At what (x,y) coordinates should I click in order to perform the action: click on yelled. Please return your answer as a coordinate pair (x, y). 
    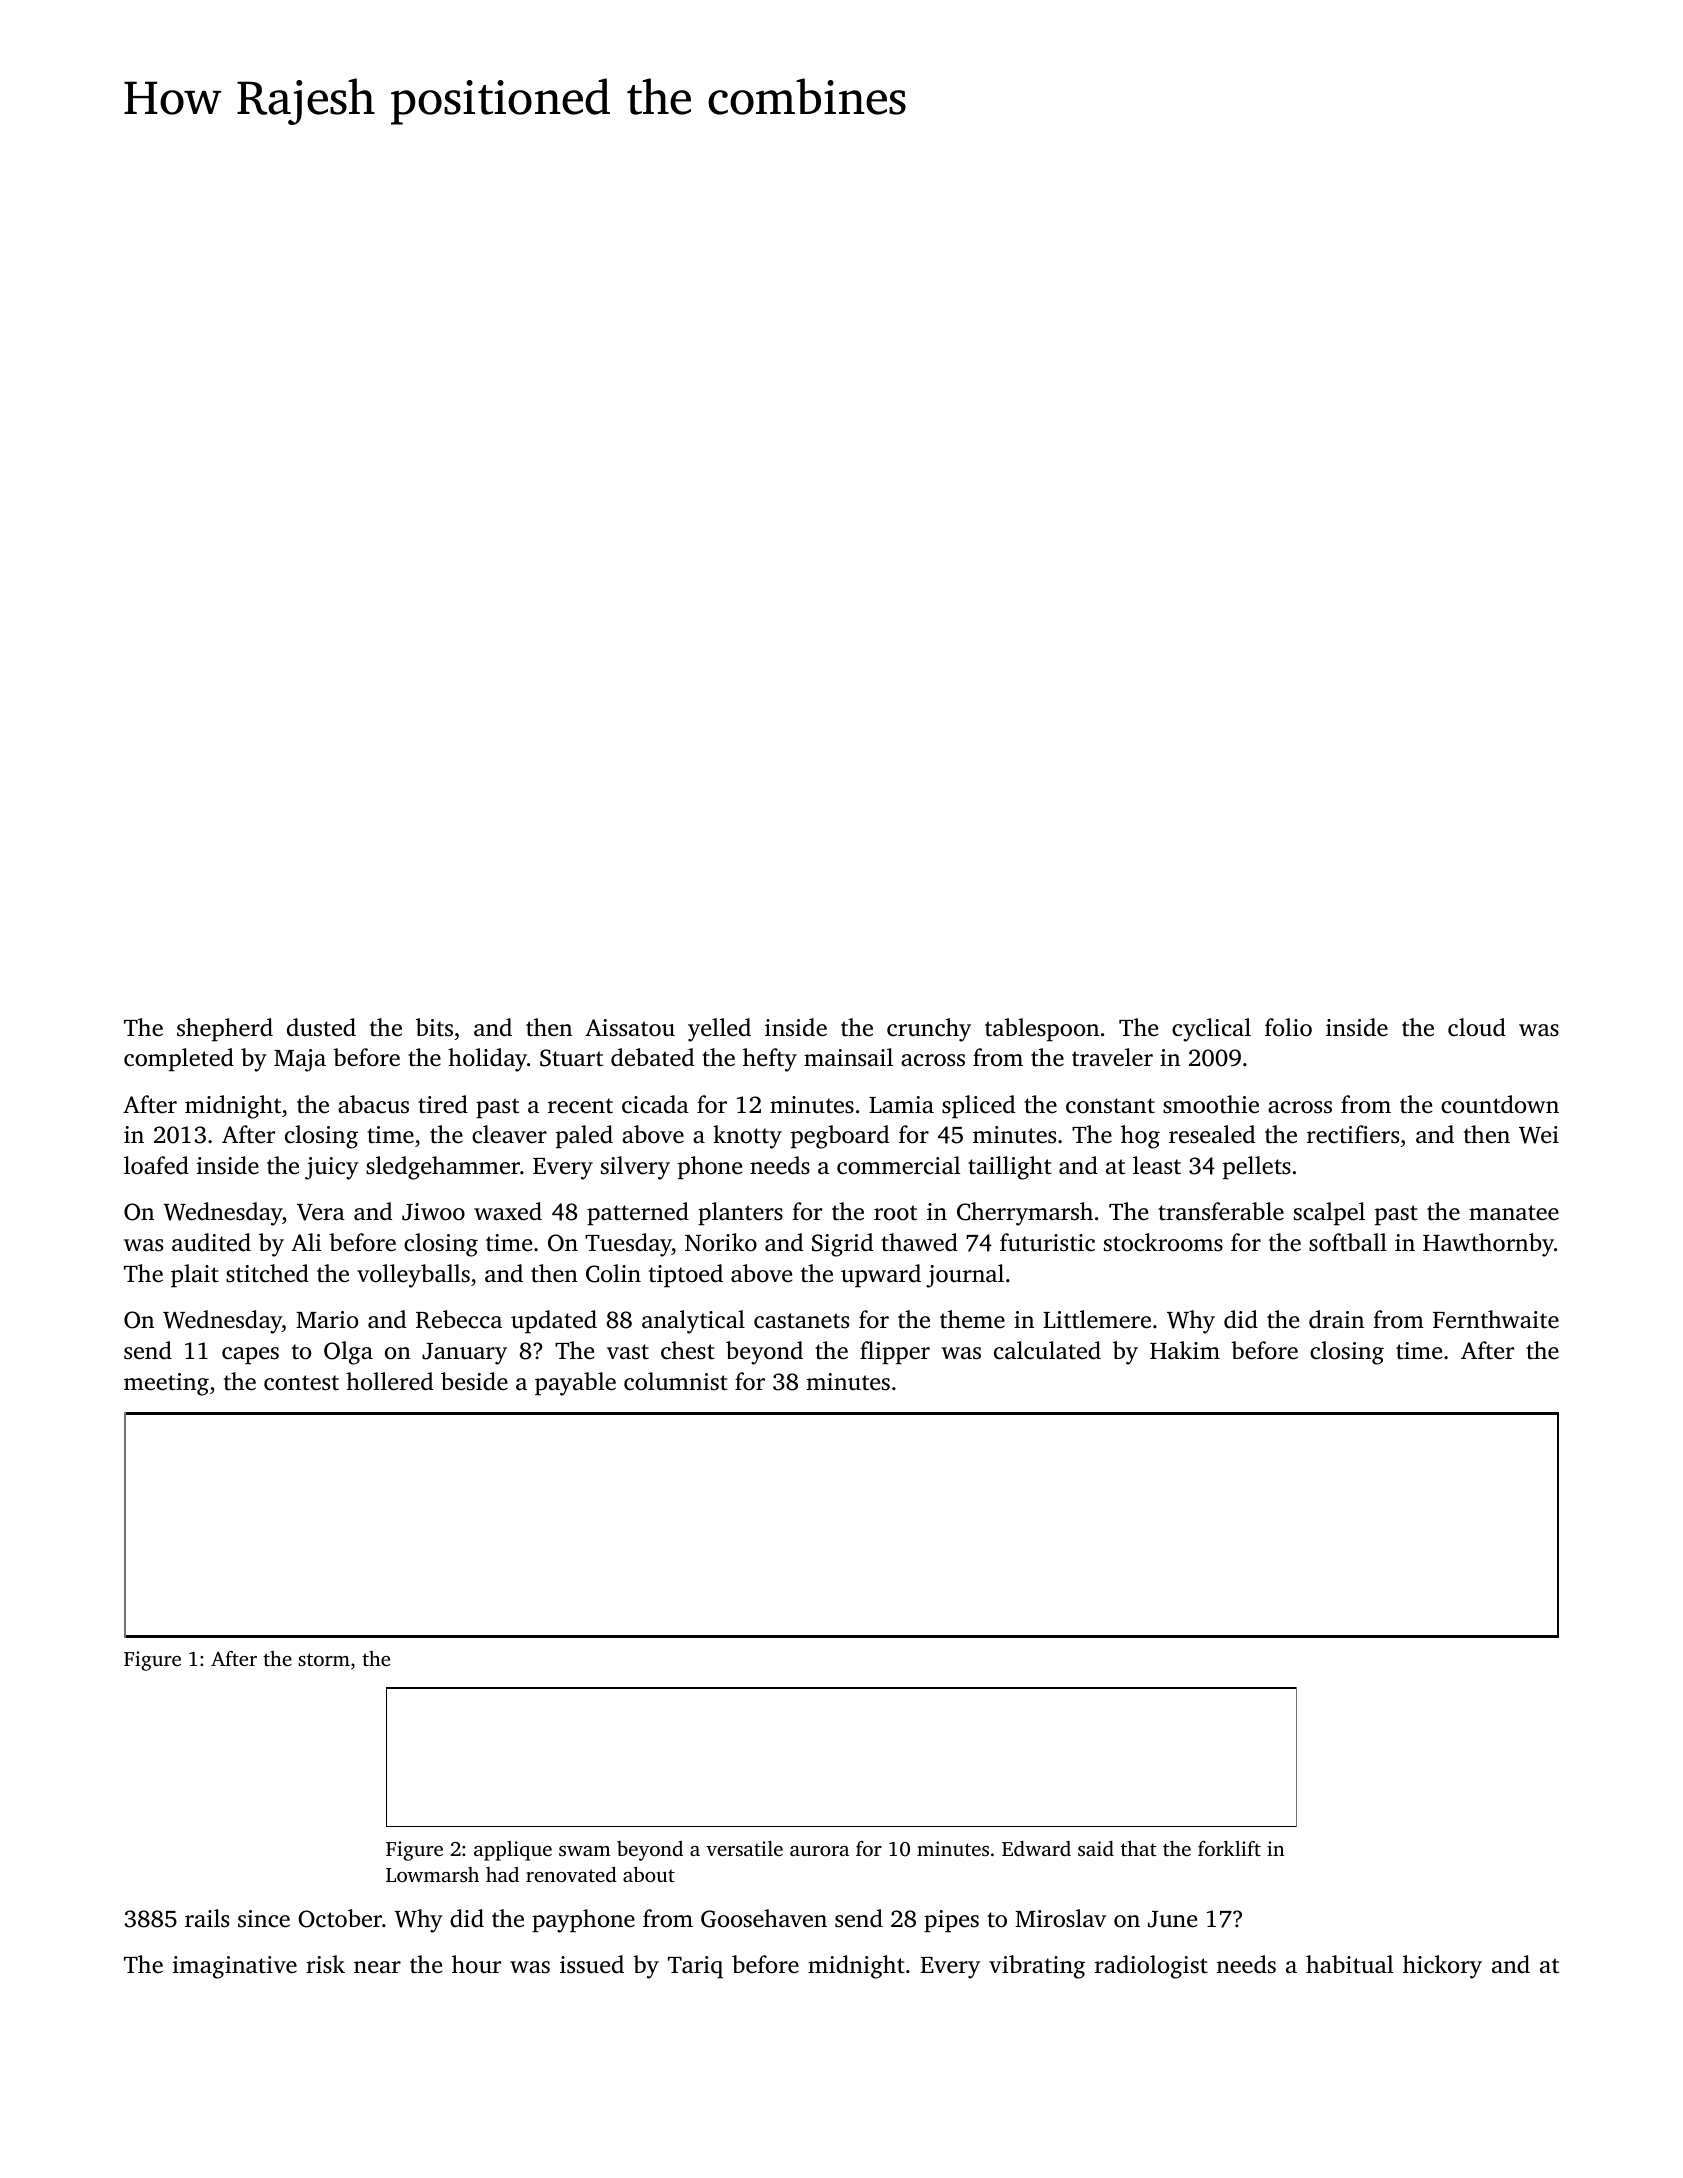
    Looking at the image, I should click on (719, 1030).
